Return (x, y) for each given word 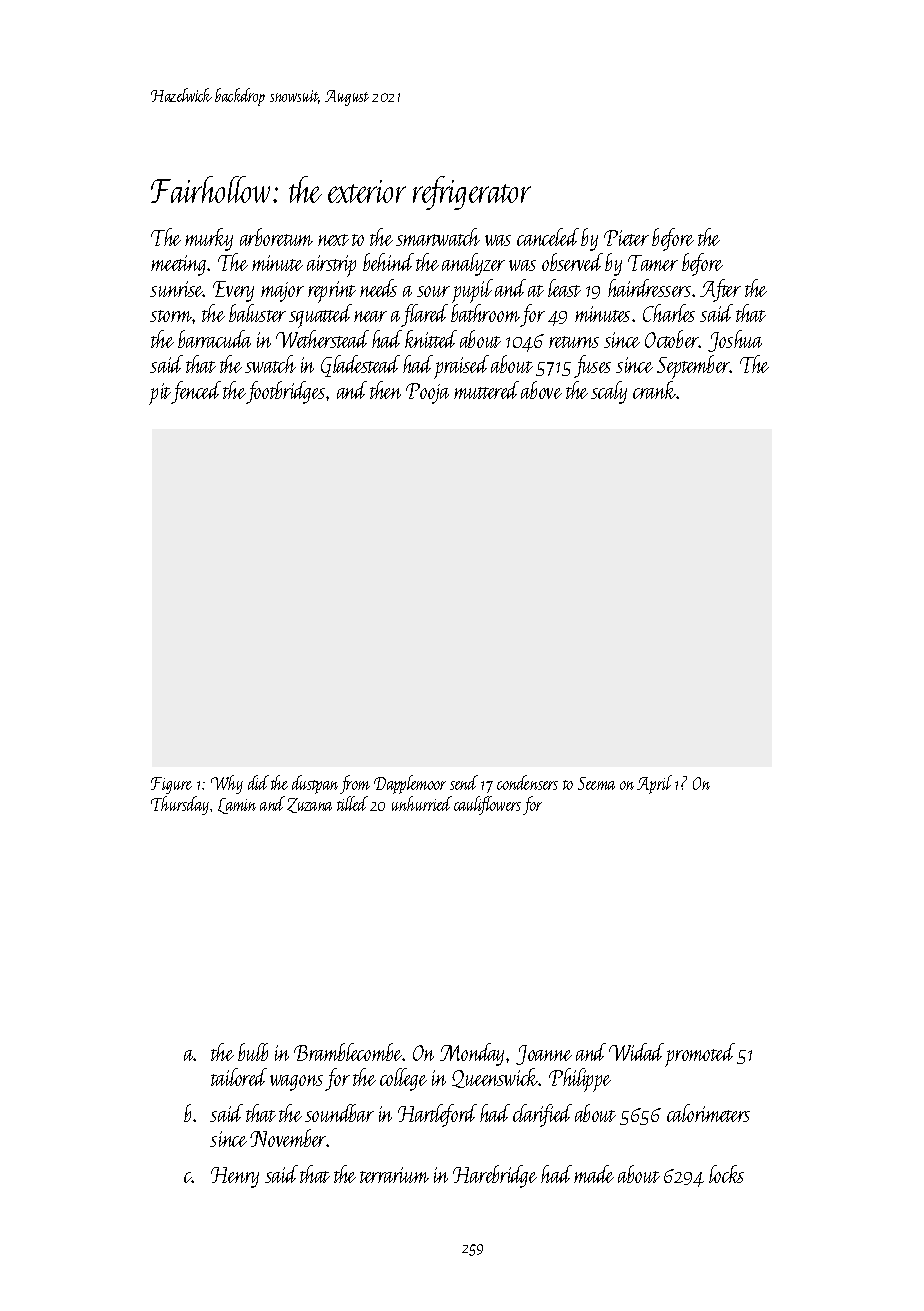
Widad (636, 1052)
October (672, 339)
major (282, 292)
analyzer (473, 264)
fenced (196, 392)
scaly (609, 392)
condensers (527, 782)
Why (227, 784)
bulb (253, 1052)
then (385, 390)
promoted (700, 1055)
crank (655, 390)
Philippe (580, 1080)
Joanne (544, 1055)
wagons (296, 1083)
